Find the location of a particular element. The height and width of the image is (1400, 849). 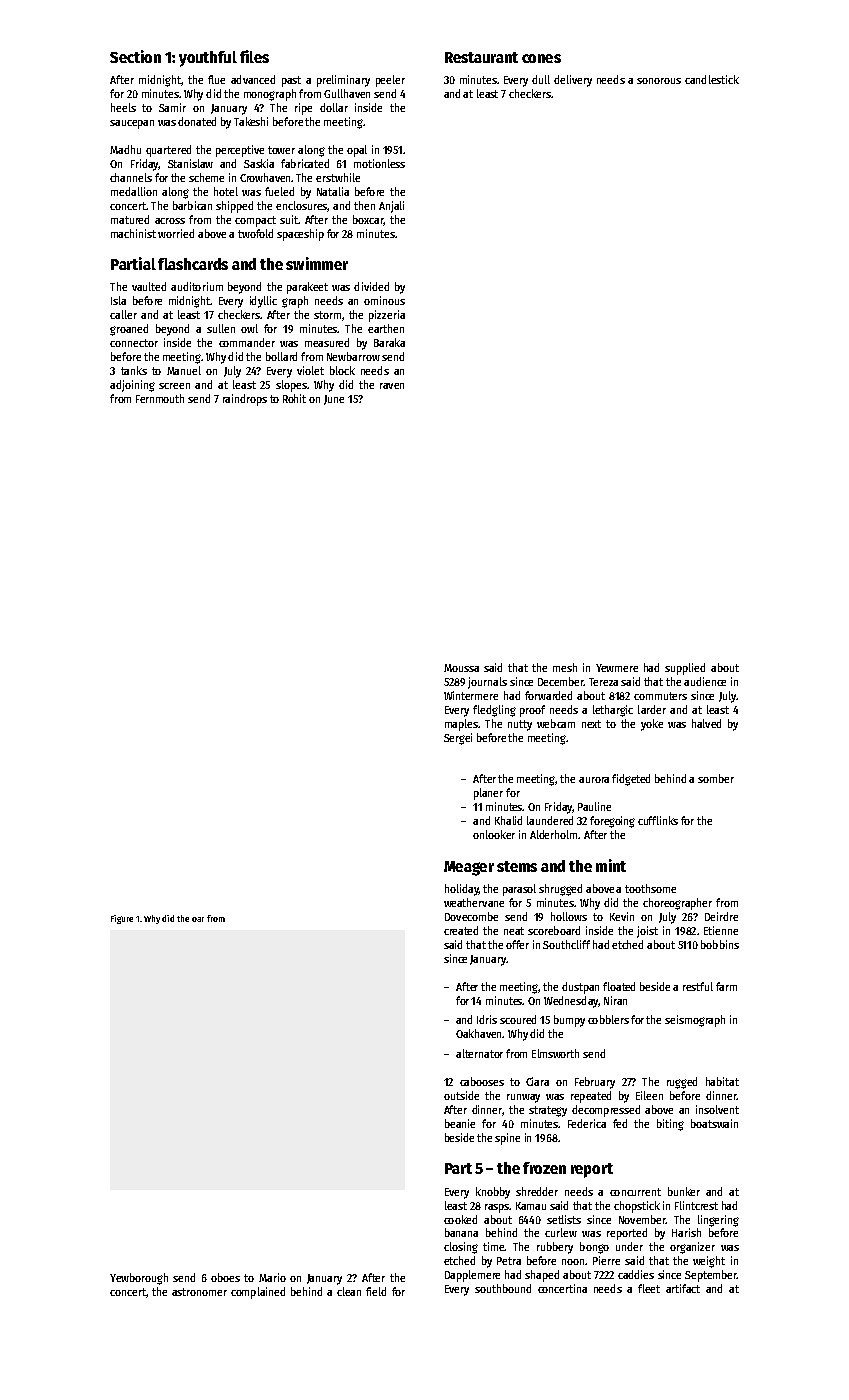

storm is located at coordinates (327, 315).
